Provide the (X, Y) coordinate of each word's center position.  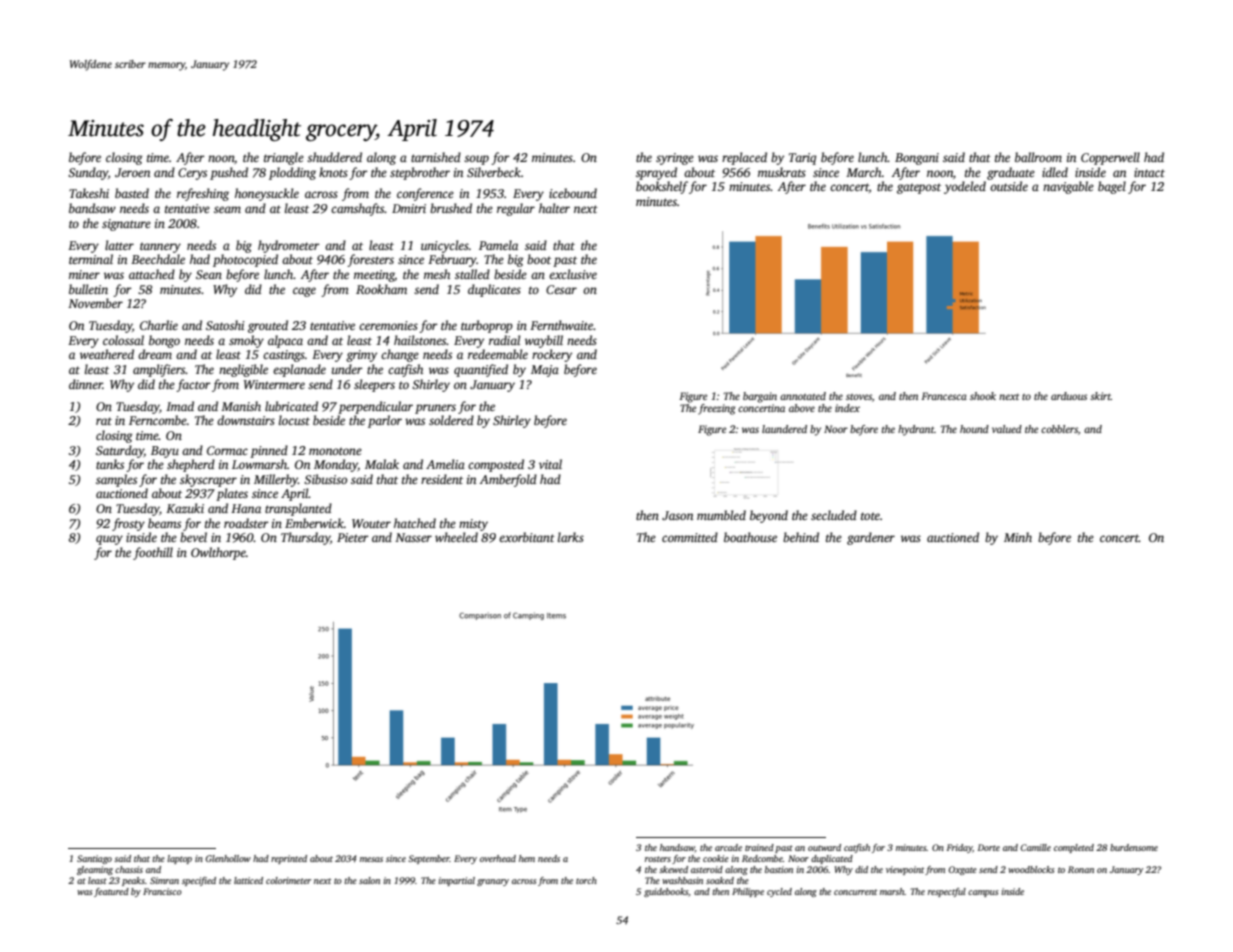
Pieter (353, 537)
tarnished (436, 157)
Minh (1018, 537)
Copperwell (1110, 158)
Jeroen (132, 172)
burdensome (1134, 847)
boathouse (750, 537)
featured (111, 892)
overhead (498, 858)
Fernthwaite (561, 325)
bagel (1112, 187)
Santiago (94, 859)
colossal (123, 340)
